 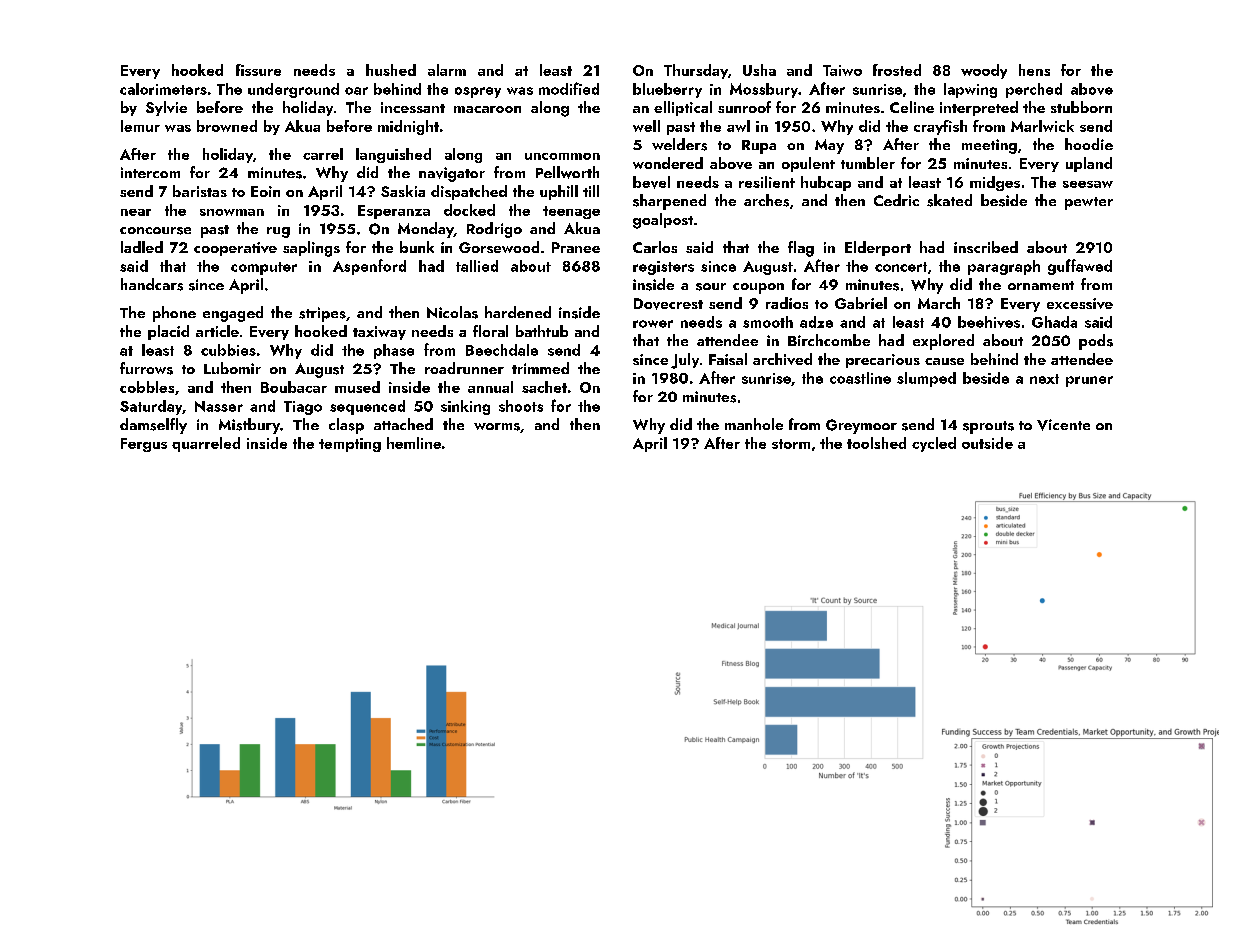 What do you see at coordinates (499, 247) in the page?
I see `Gorsewood` at bounding box center [499, 247].
